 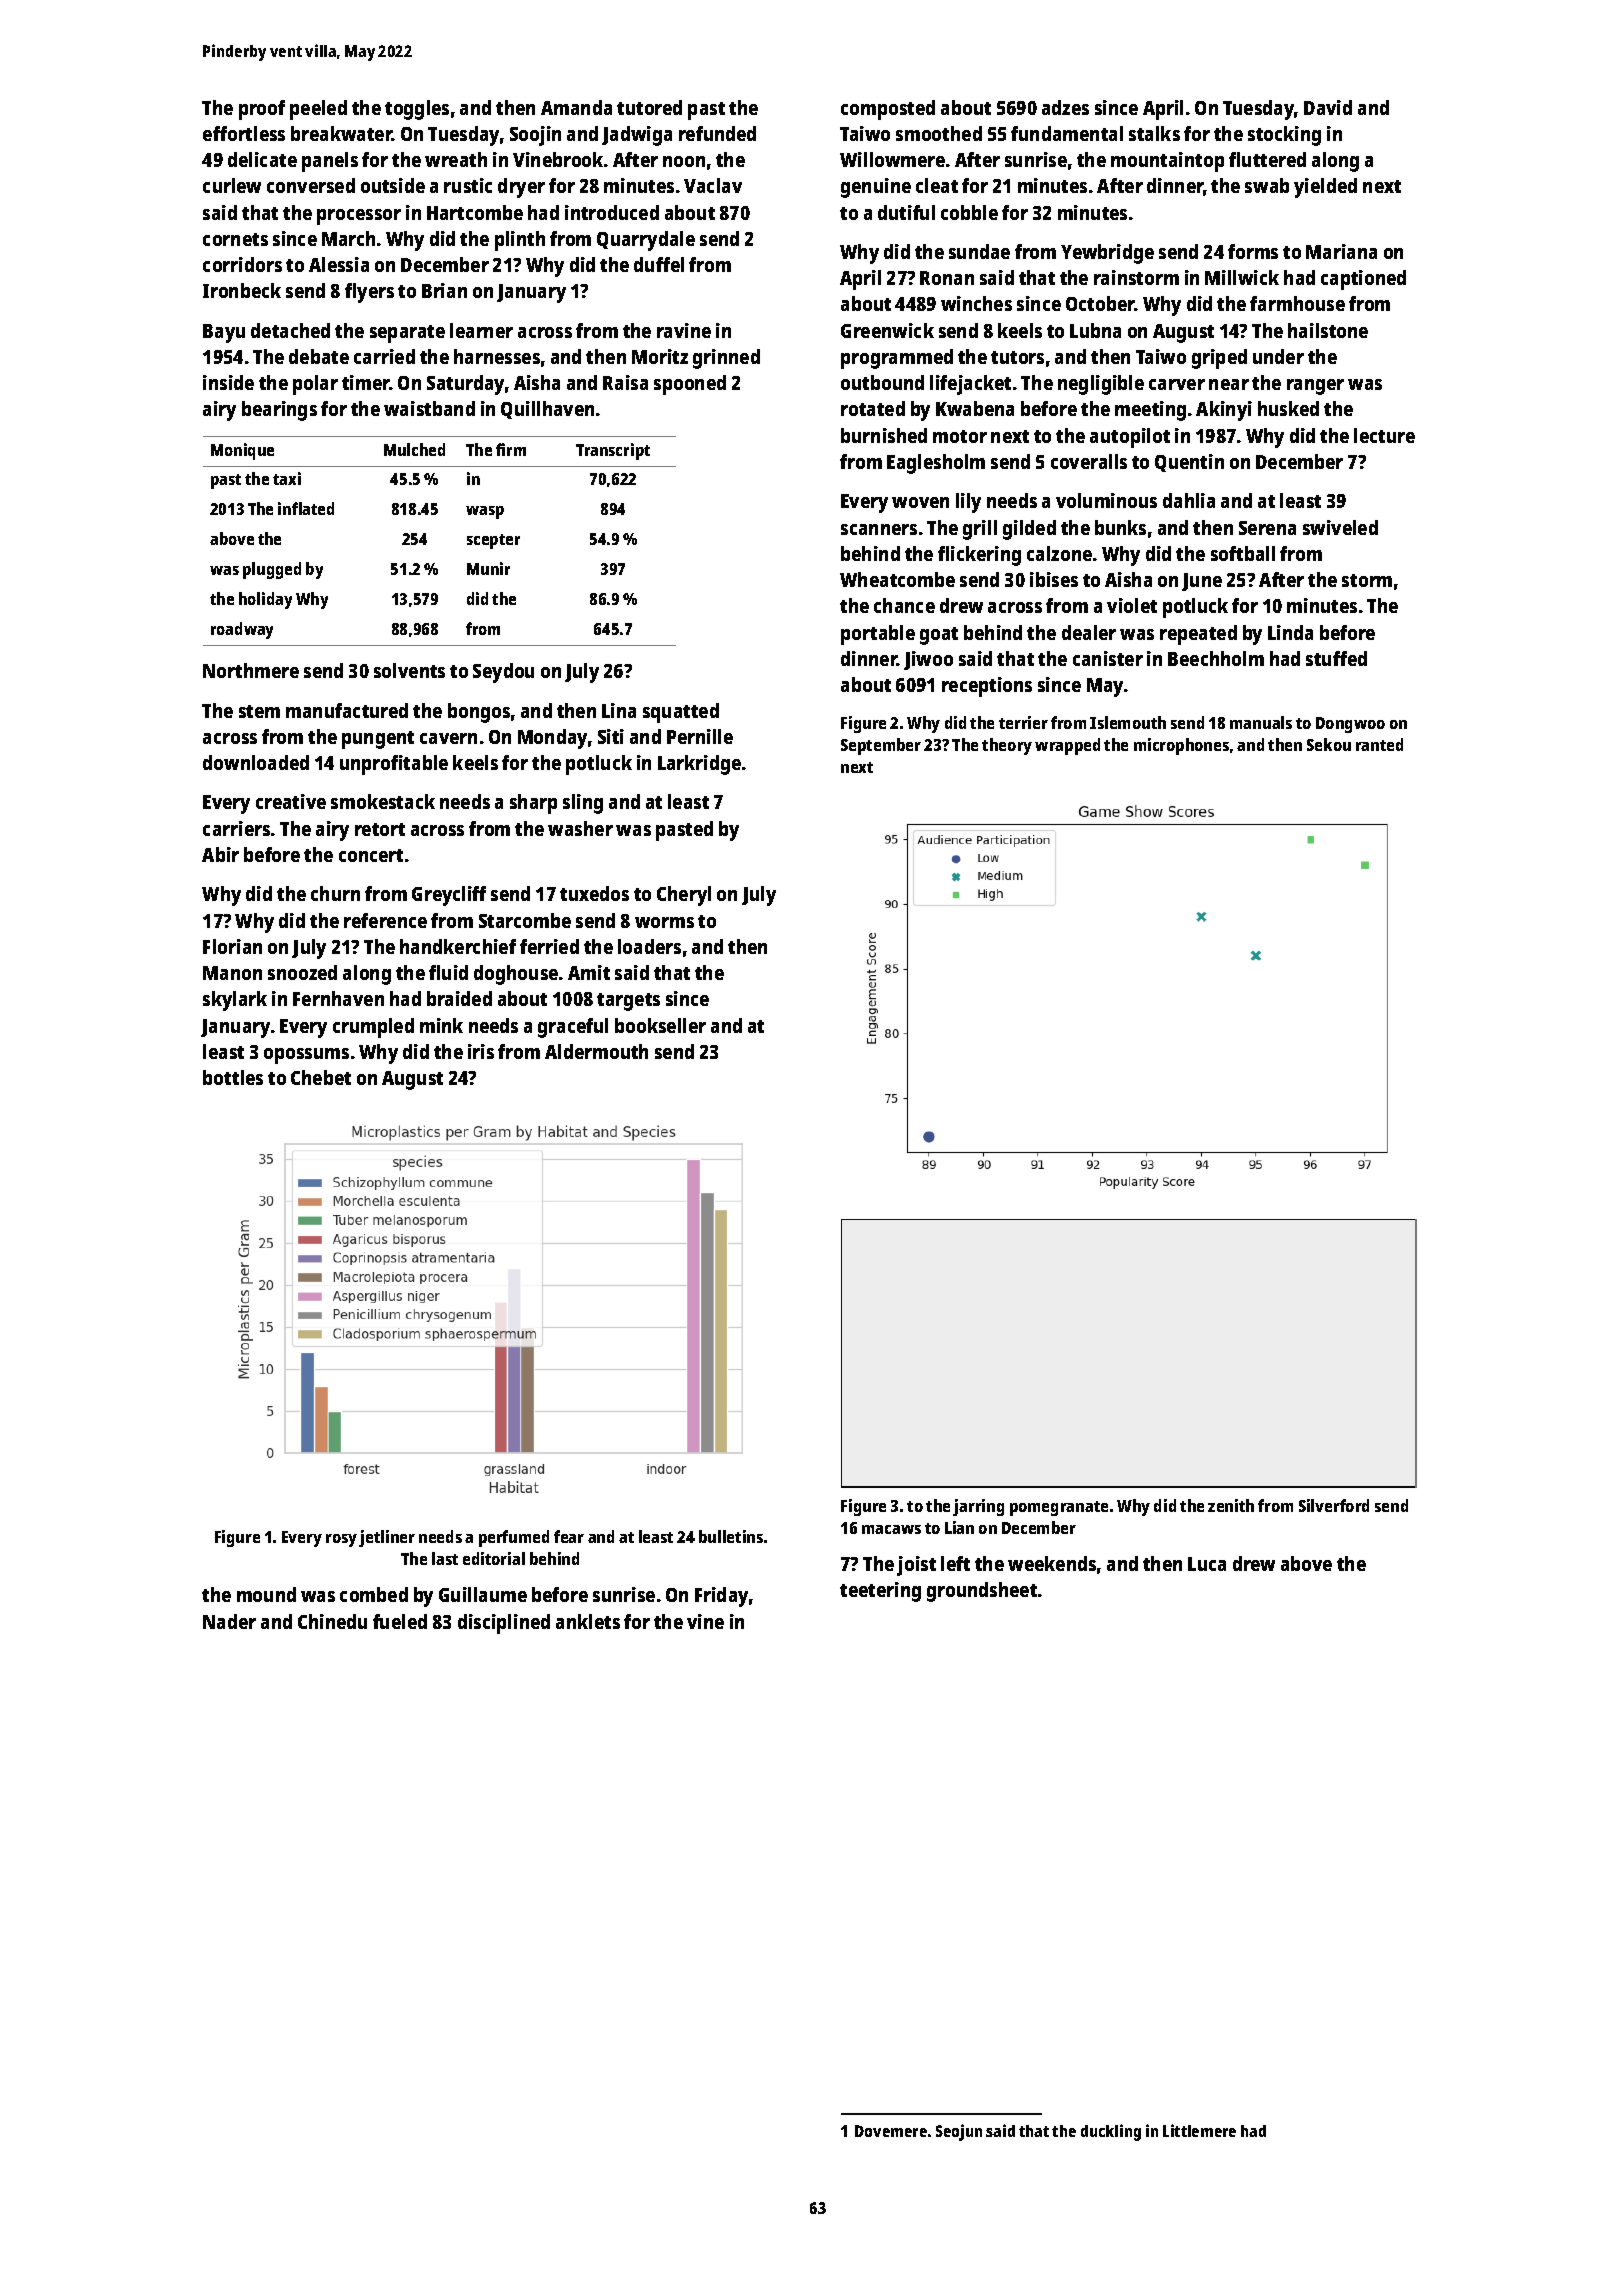 I want to click on Nader, so click(x=229, y=1621).
